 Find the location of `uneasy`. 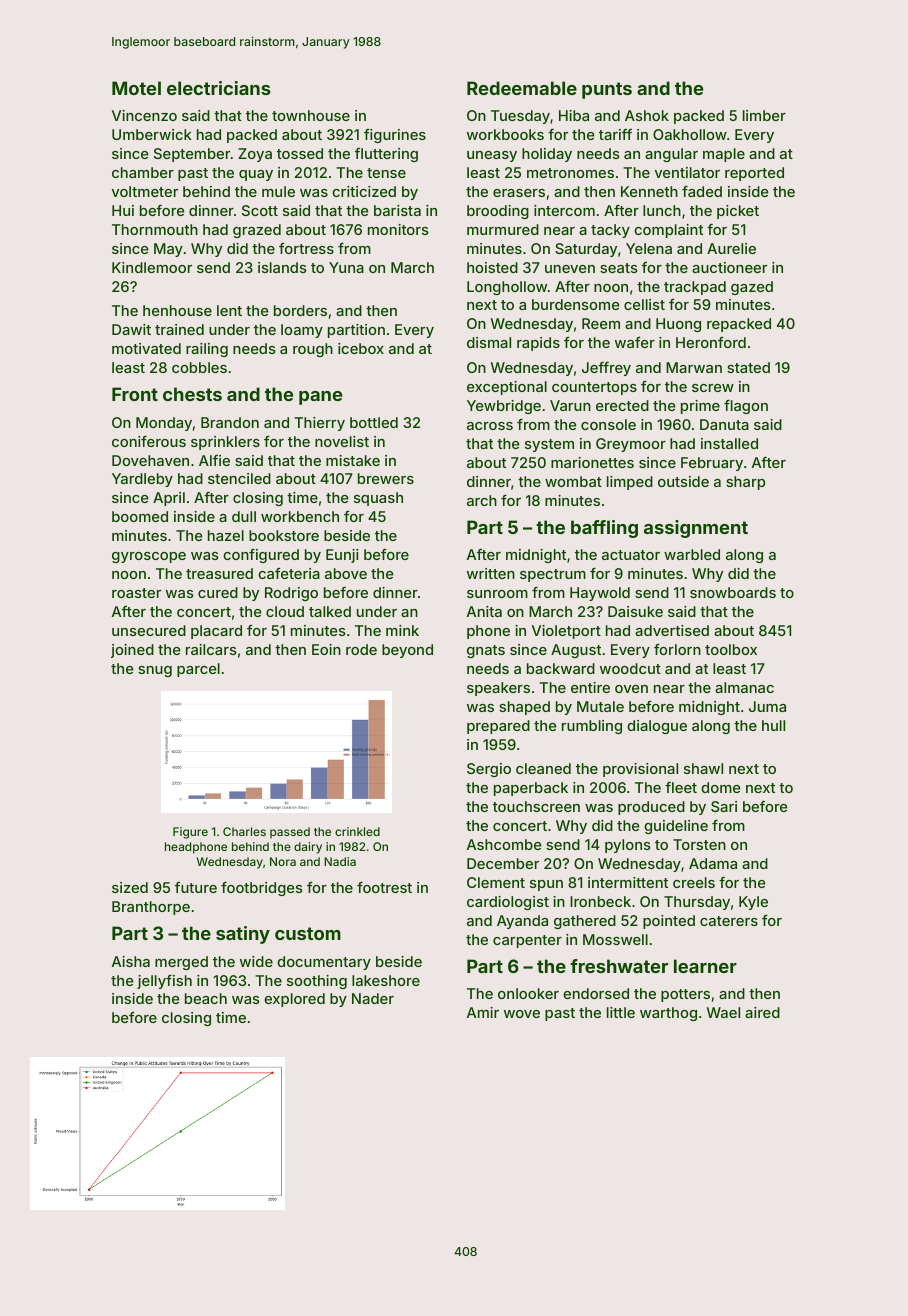

uneasy is located at coordinates (492, 156).
